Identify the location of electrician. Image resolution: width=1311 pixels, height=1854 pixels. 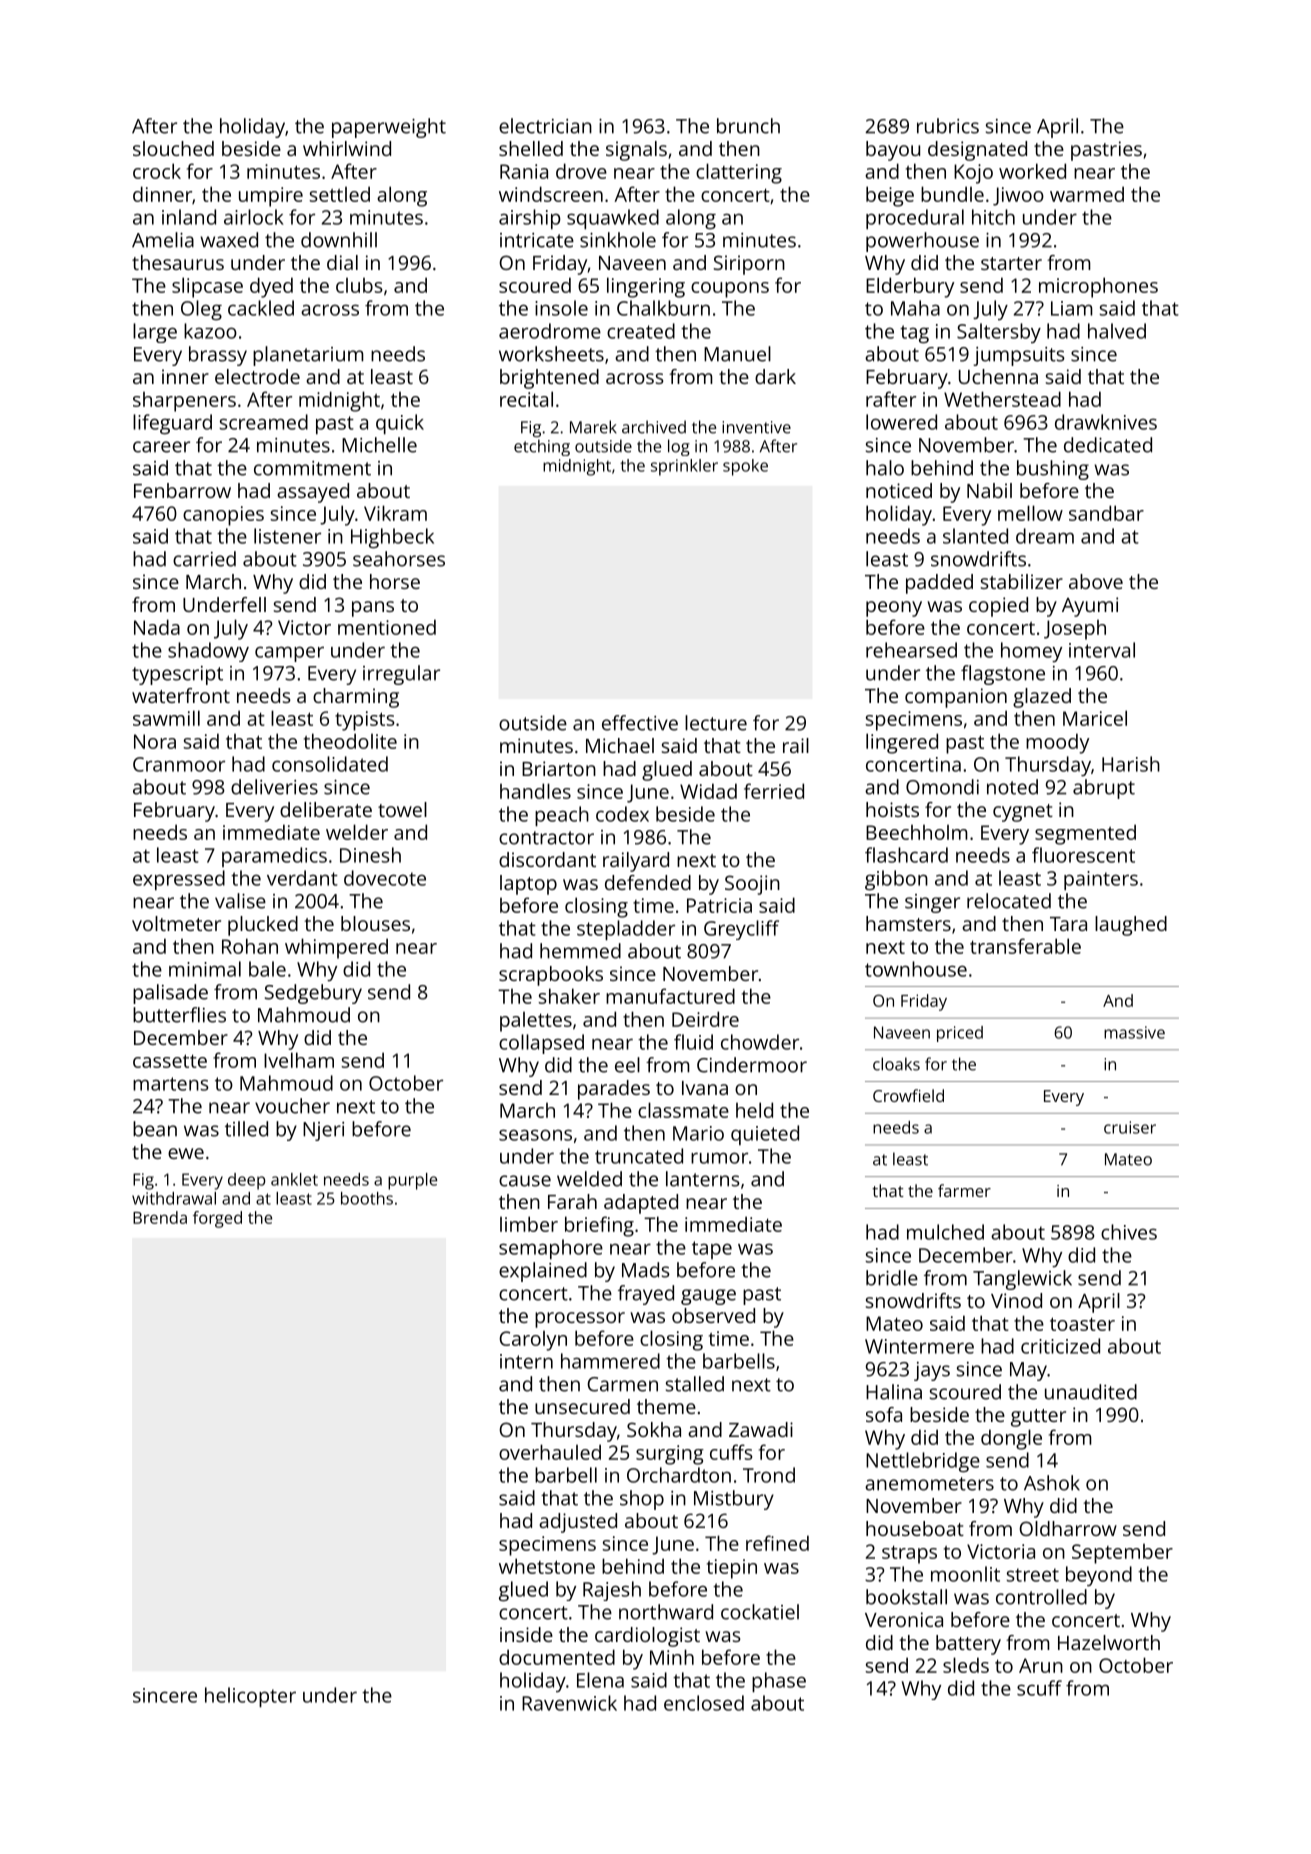
(545, 126).
